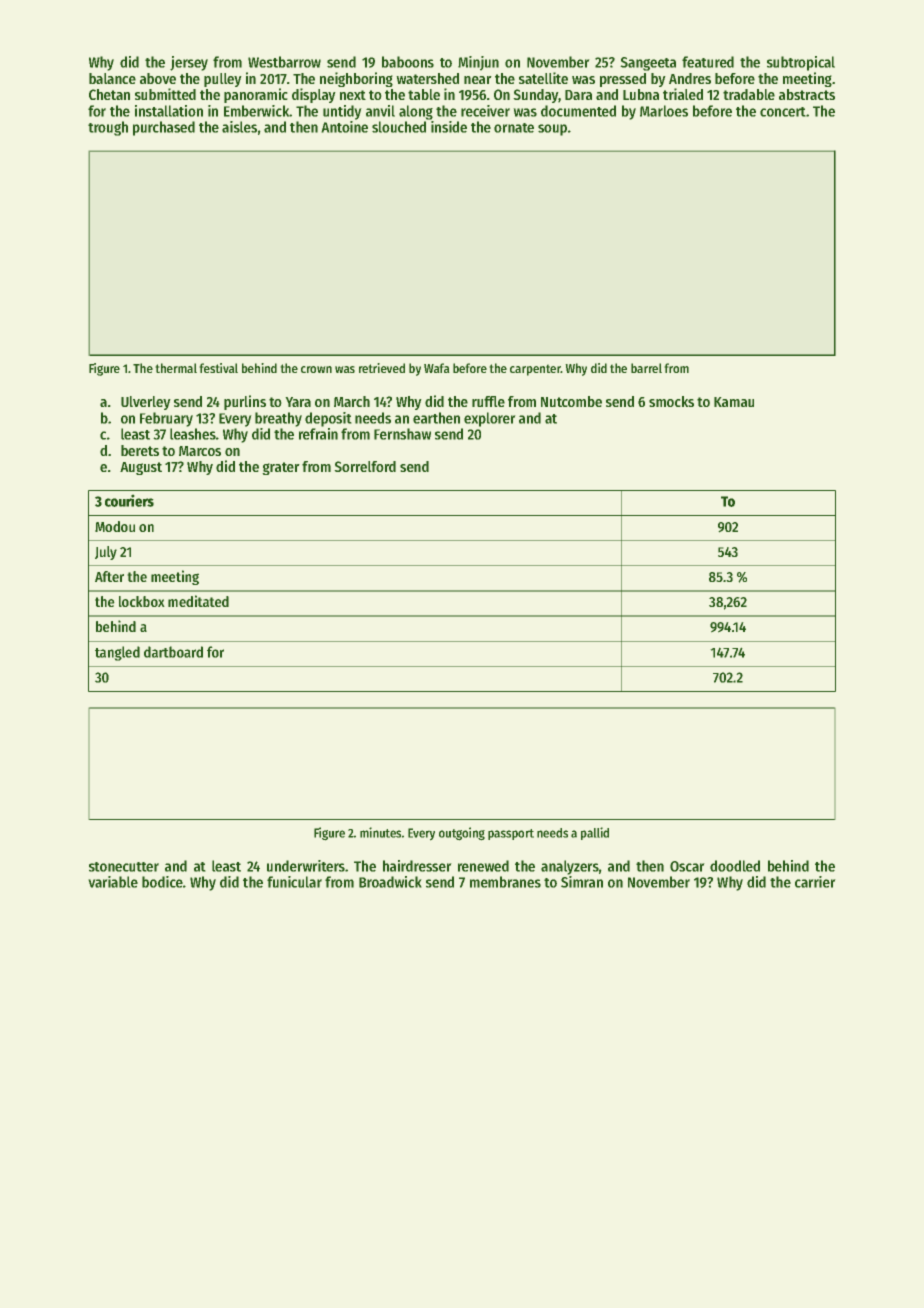 This image has width=924, height=1308. I want to click on Marloes, so click(664, 111).
